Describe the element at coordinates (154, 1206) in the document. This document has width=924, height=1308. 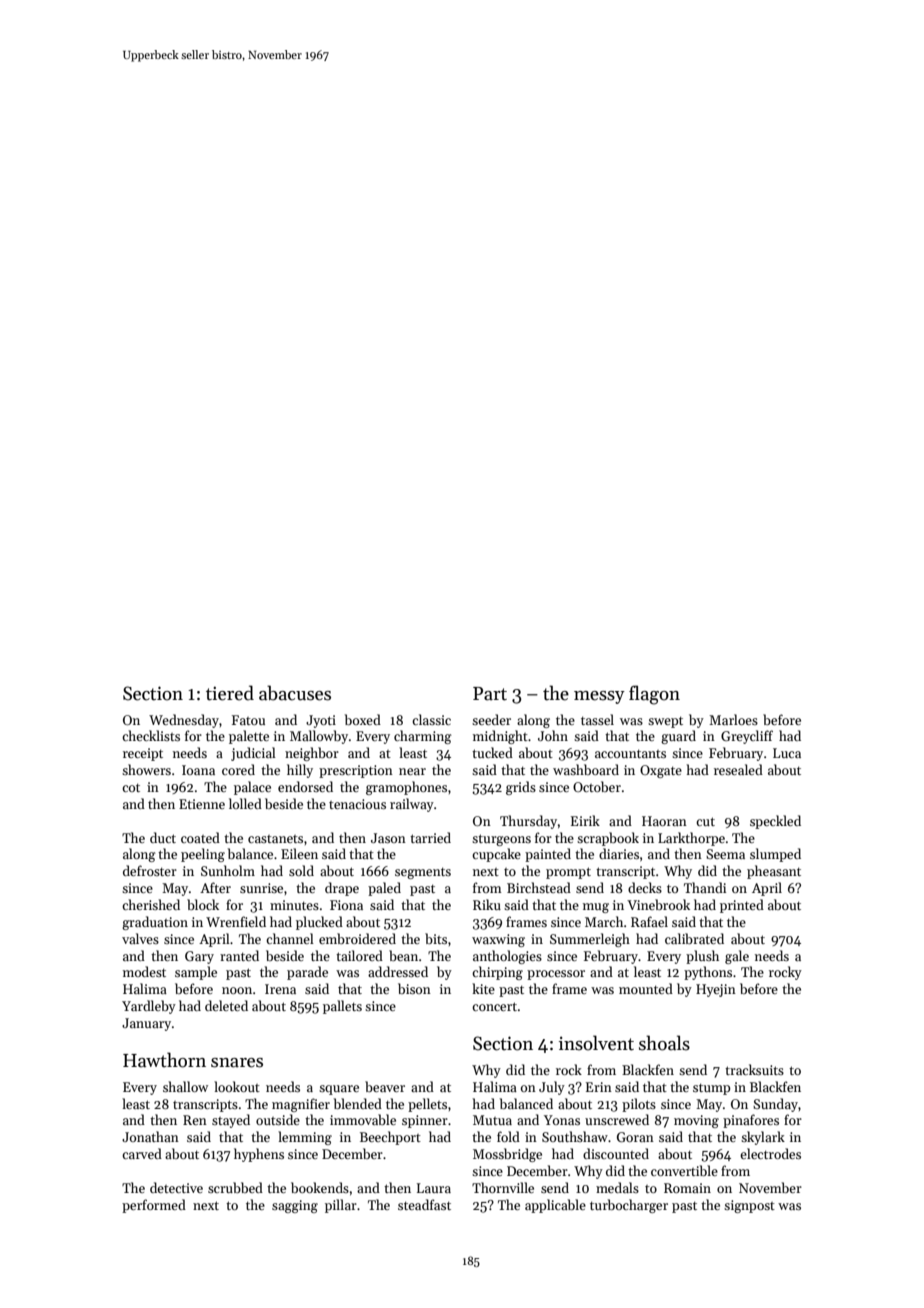
I see `performed` at that location.
